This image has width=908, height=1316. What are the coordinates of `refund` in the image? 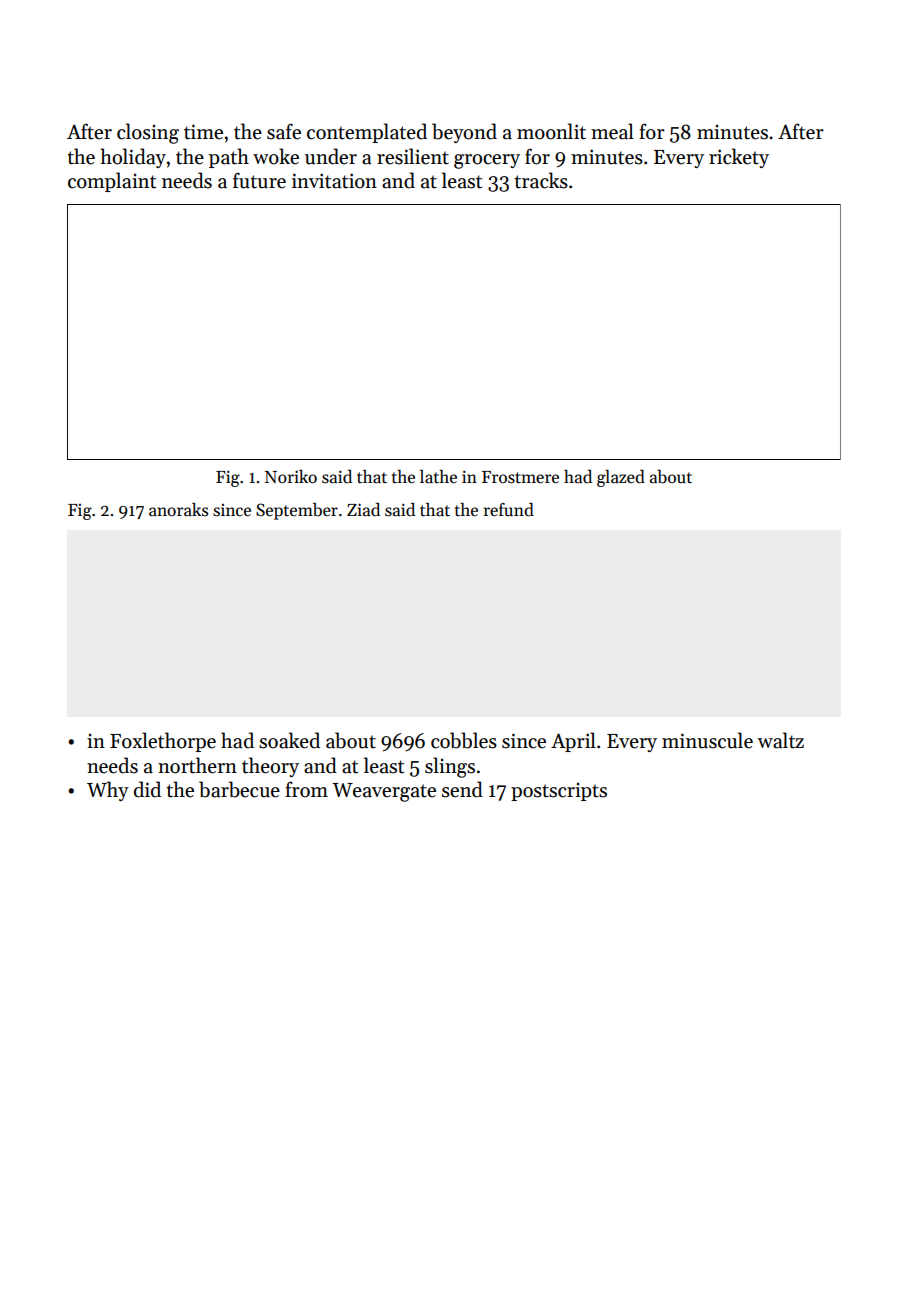 It's located at (509, 510).
